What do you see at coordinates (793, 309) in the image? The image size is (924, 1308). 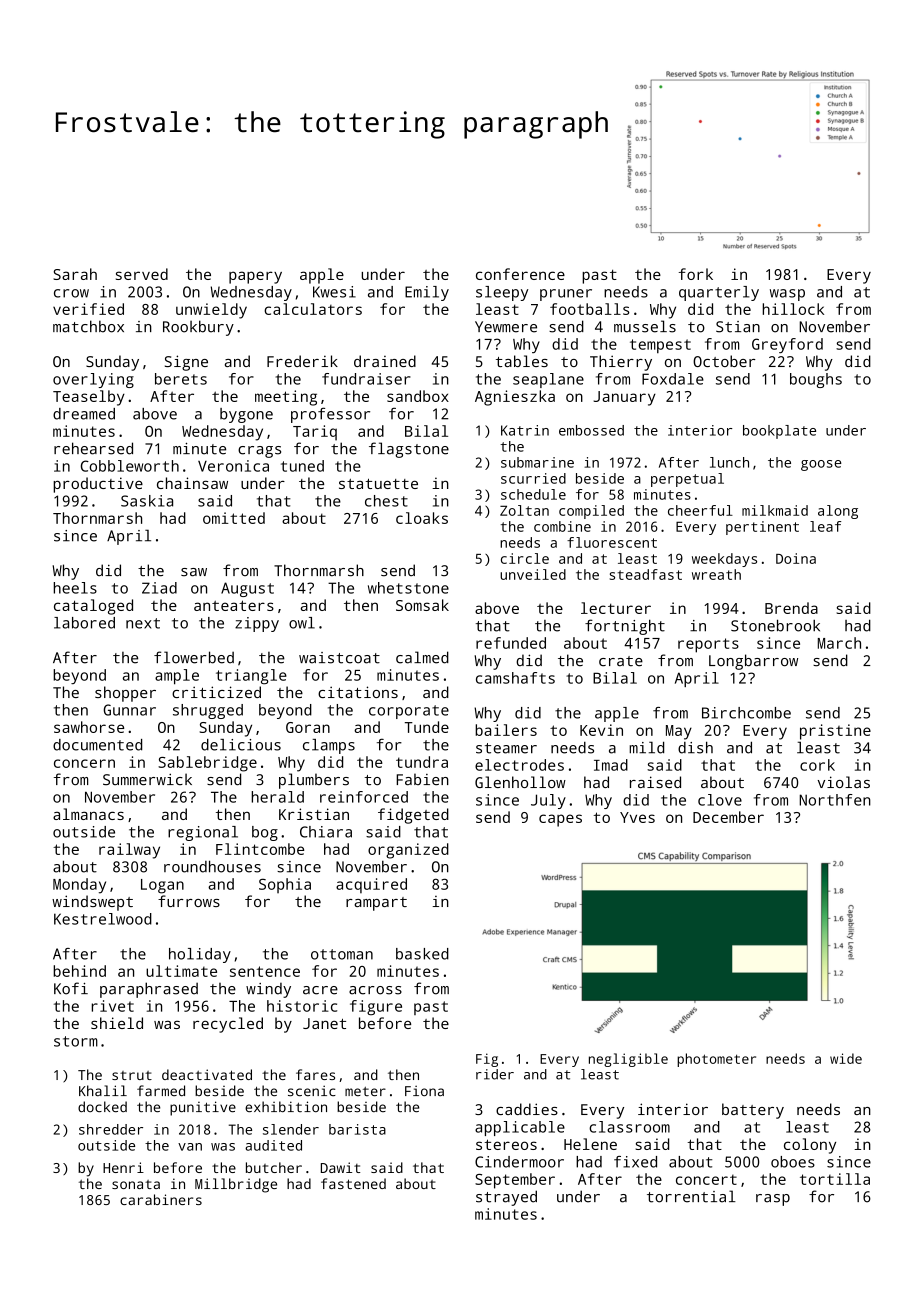 I see `hillock` at bounding box center [793, 309].
